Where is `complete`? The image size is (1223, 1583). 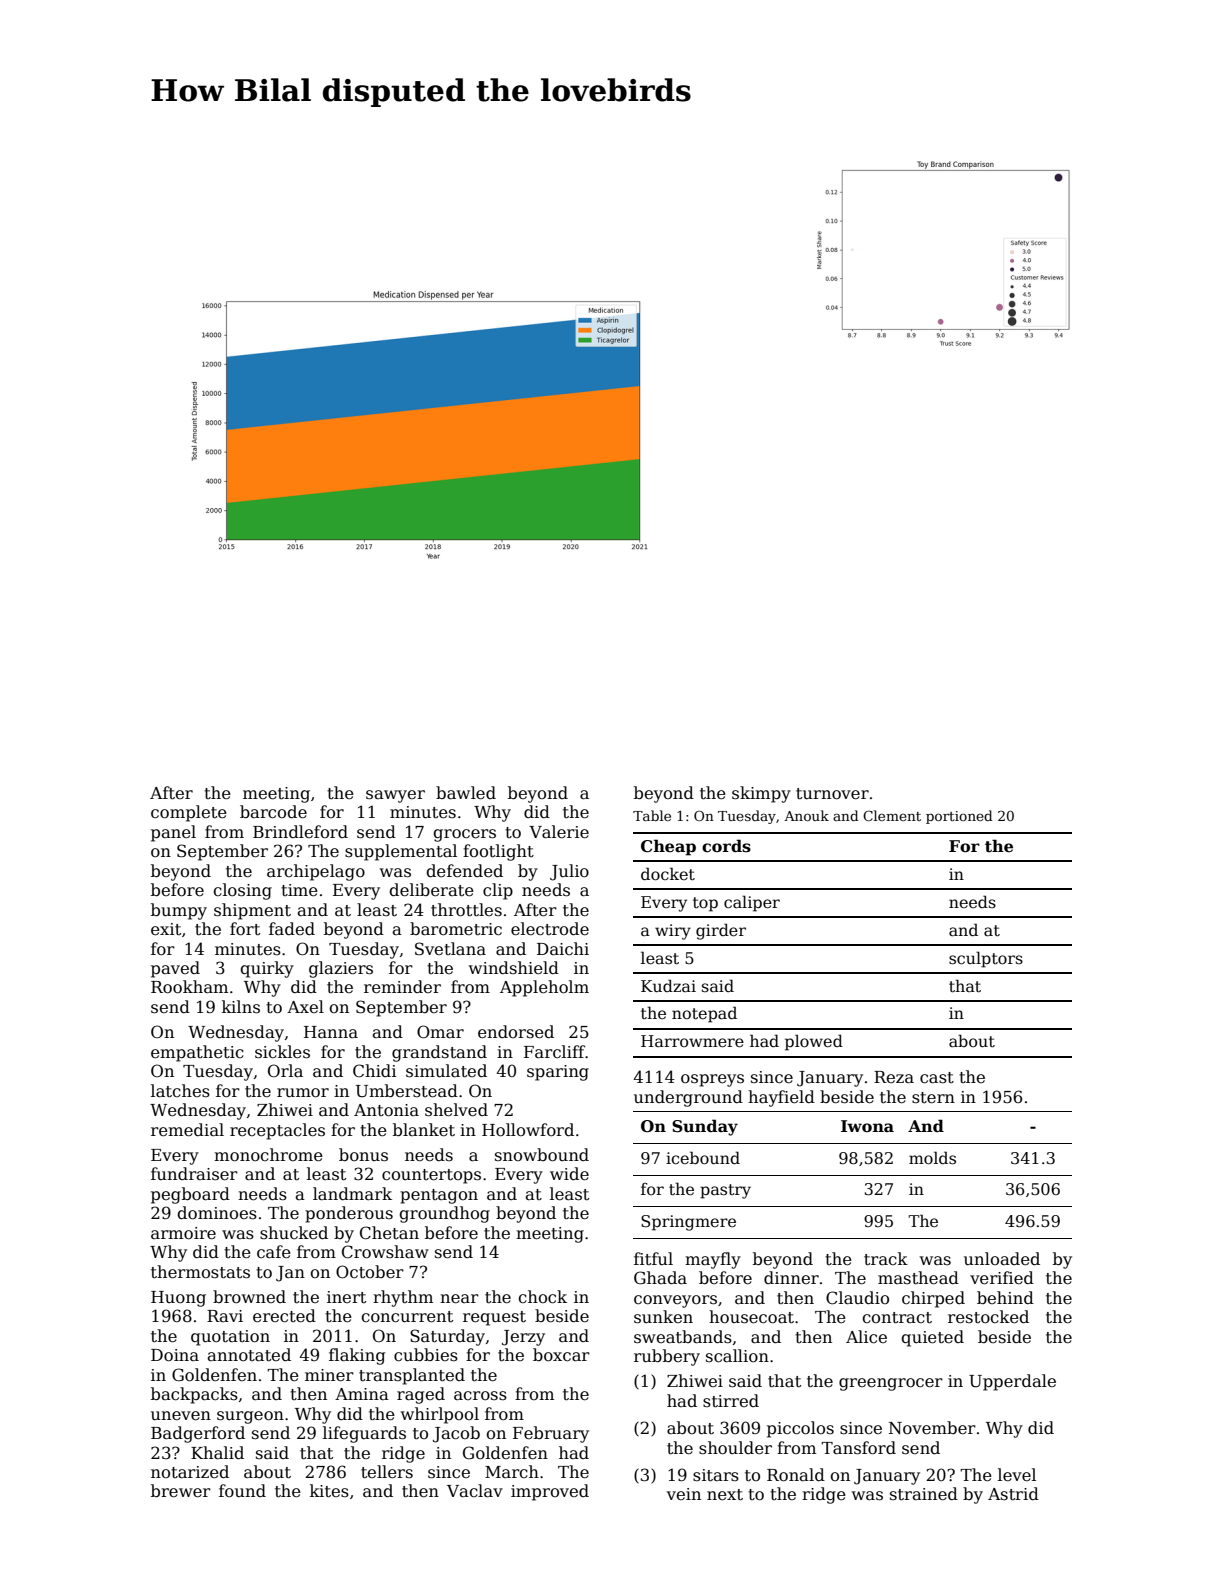 complete is located at coordinates (189, 813).
